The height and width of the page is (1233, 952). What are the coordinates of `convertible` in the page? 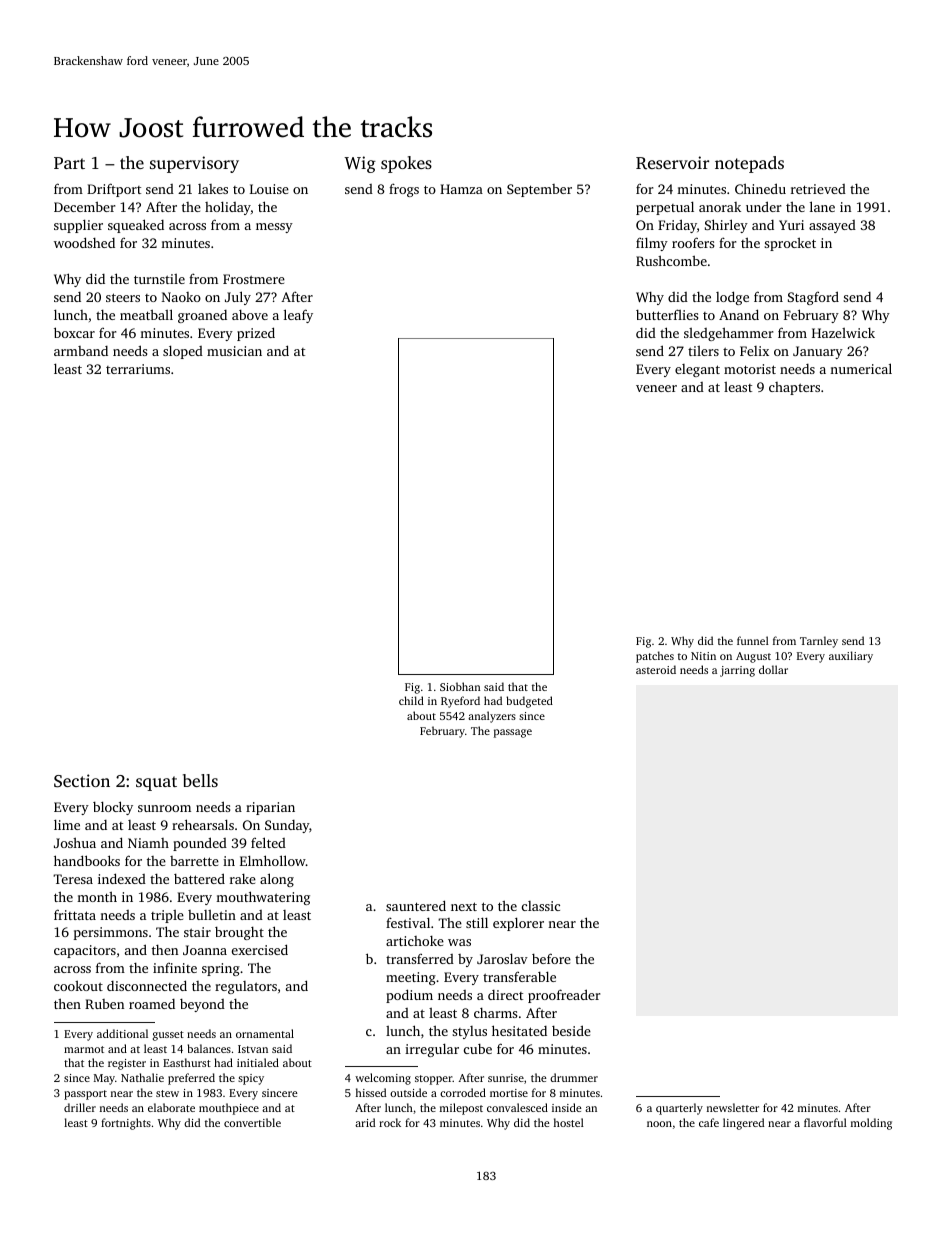 It's located at (252, 1122).
